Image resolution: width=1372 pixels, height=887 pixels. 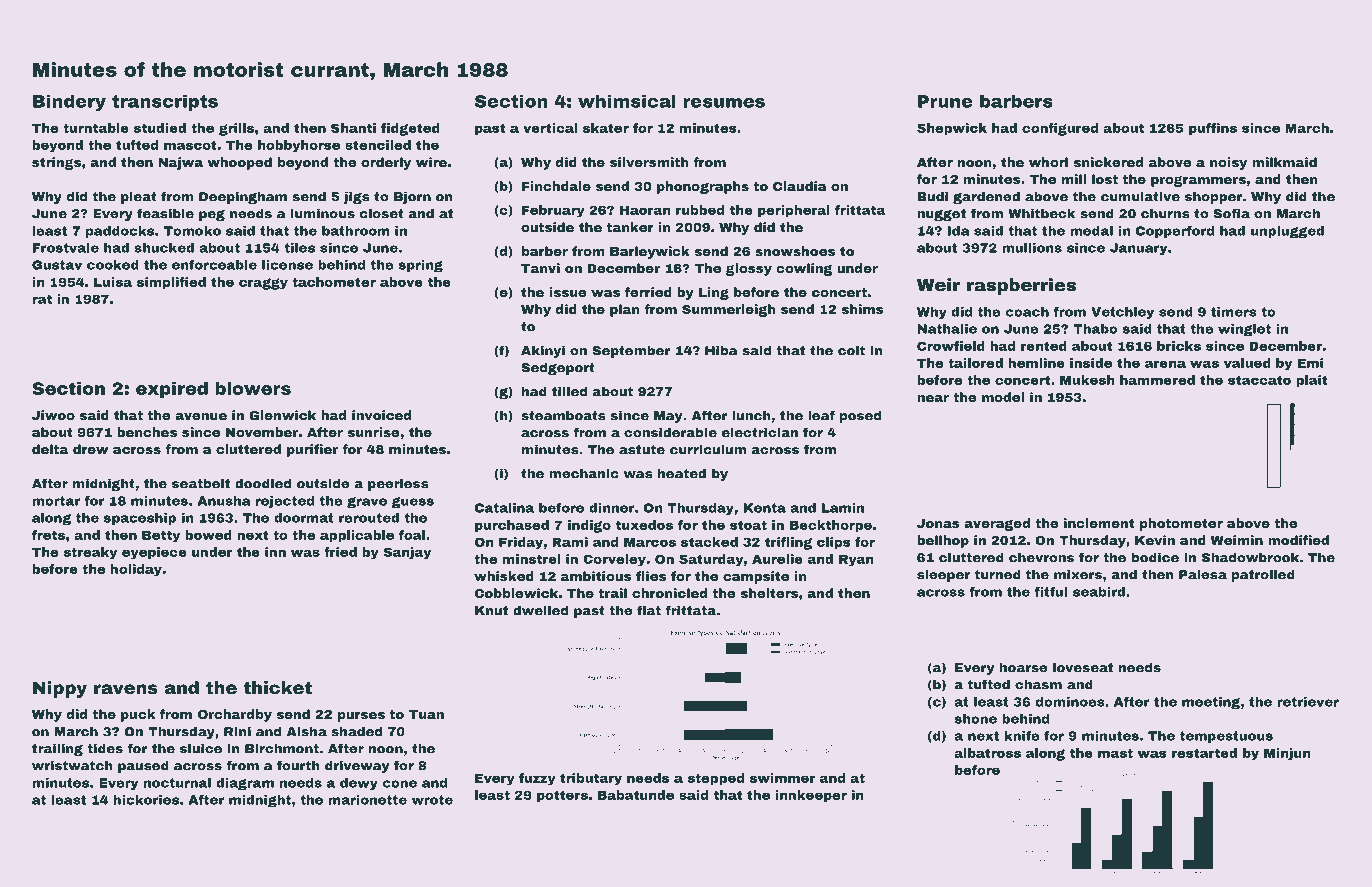 I want to click on ravens, so click(x=126, y=689).
